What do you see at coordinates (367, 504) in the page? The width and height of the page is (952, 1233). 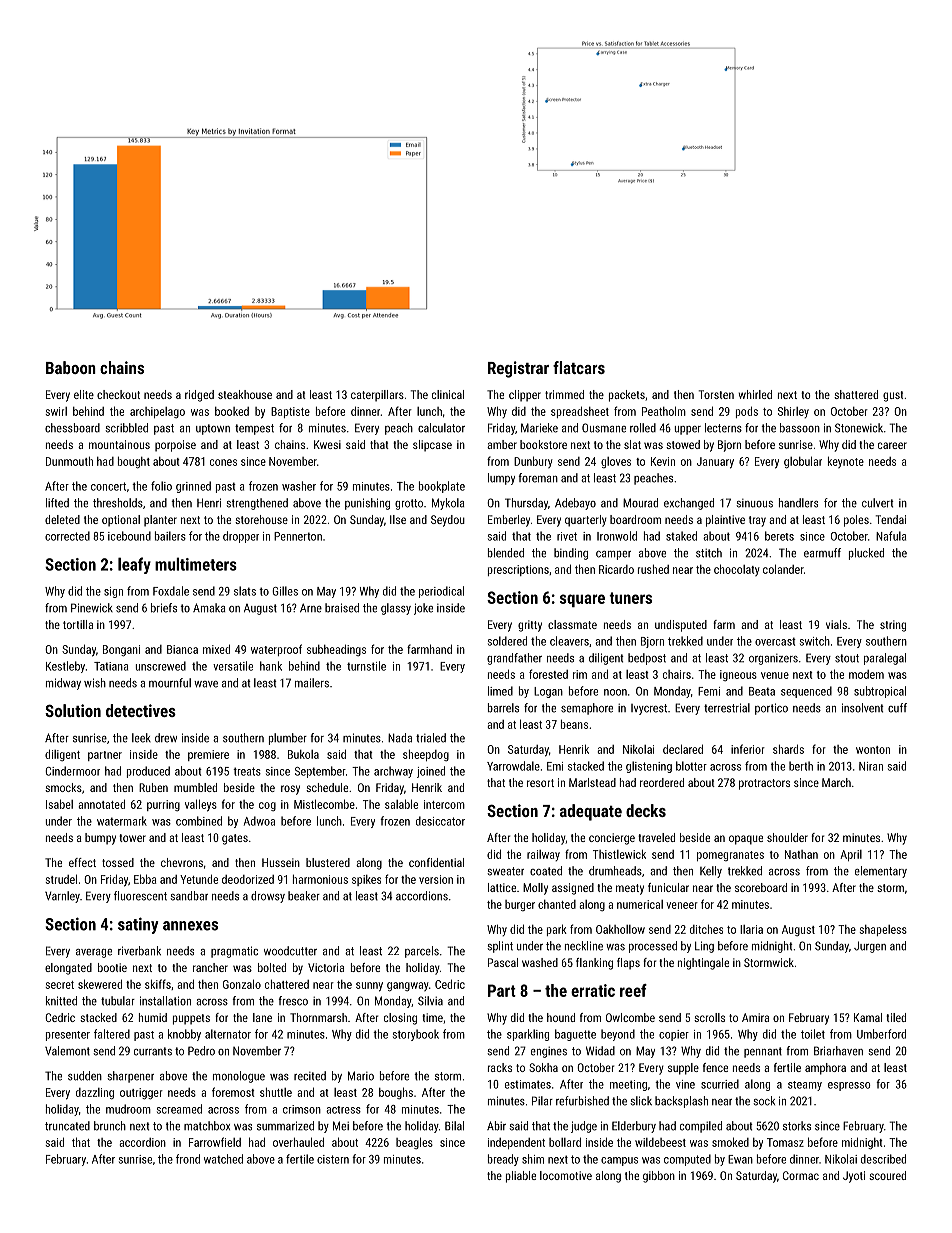 I see `punishing` at bounding box center [367, 504].
